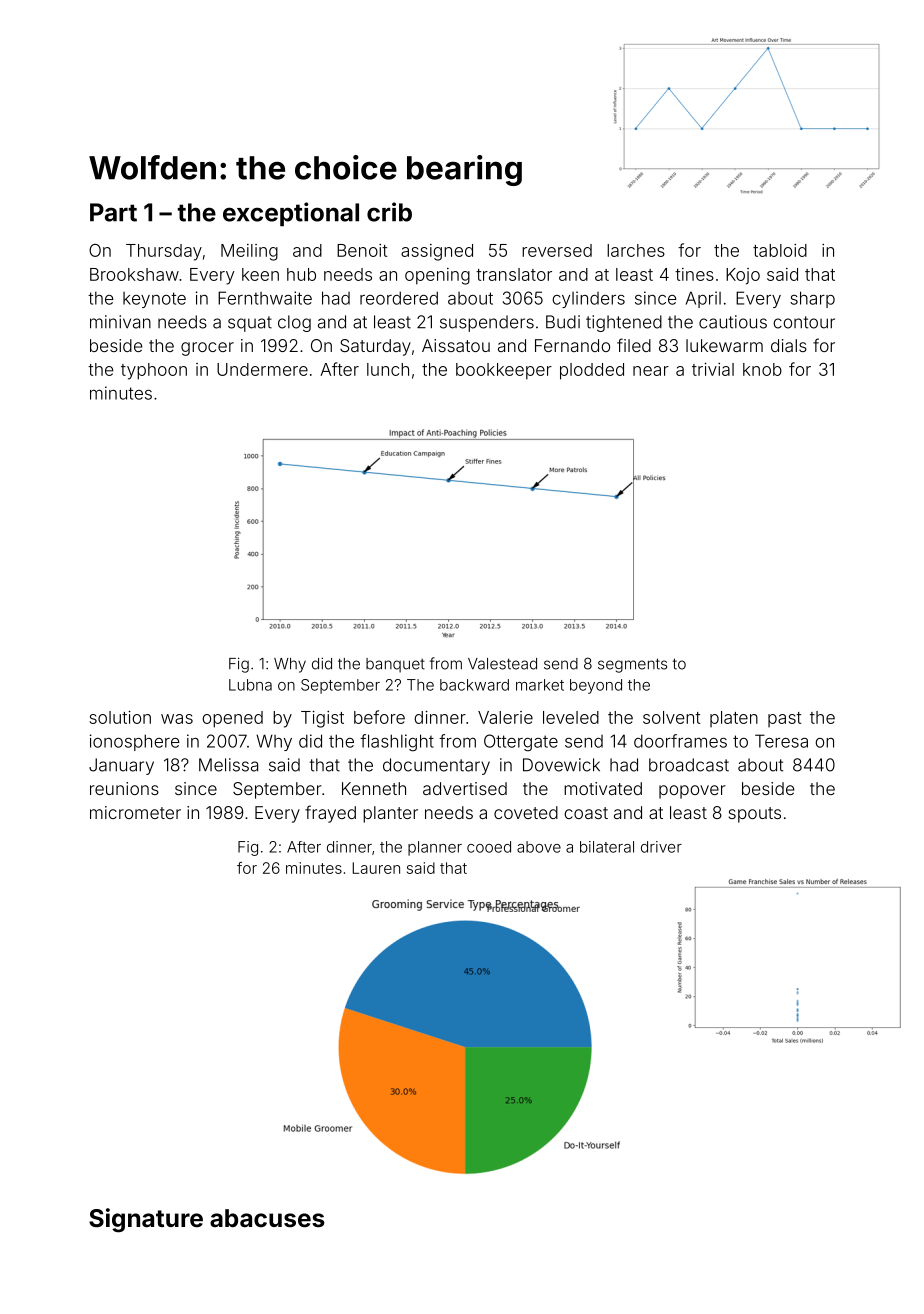 The image size is (924, 1314). Describe the element at coordinates (146, 1220) in the screenshot. I see `Signature` at that location.
